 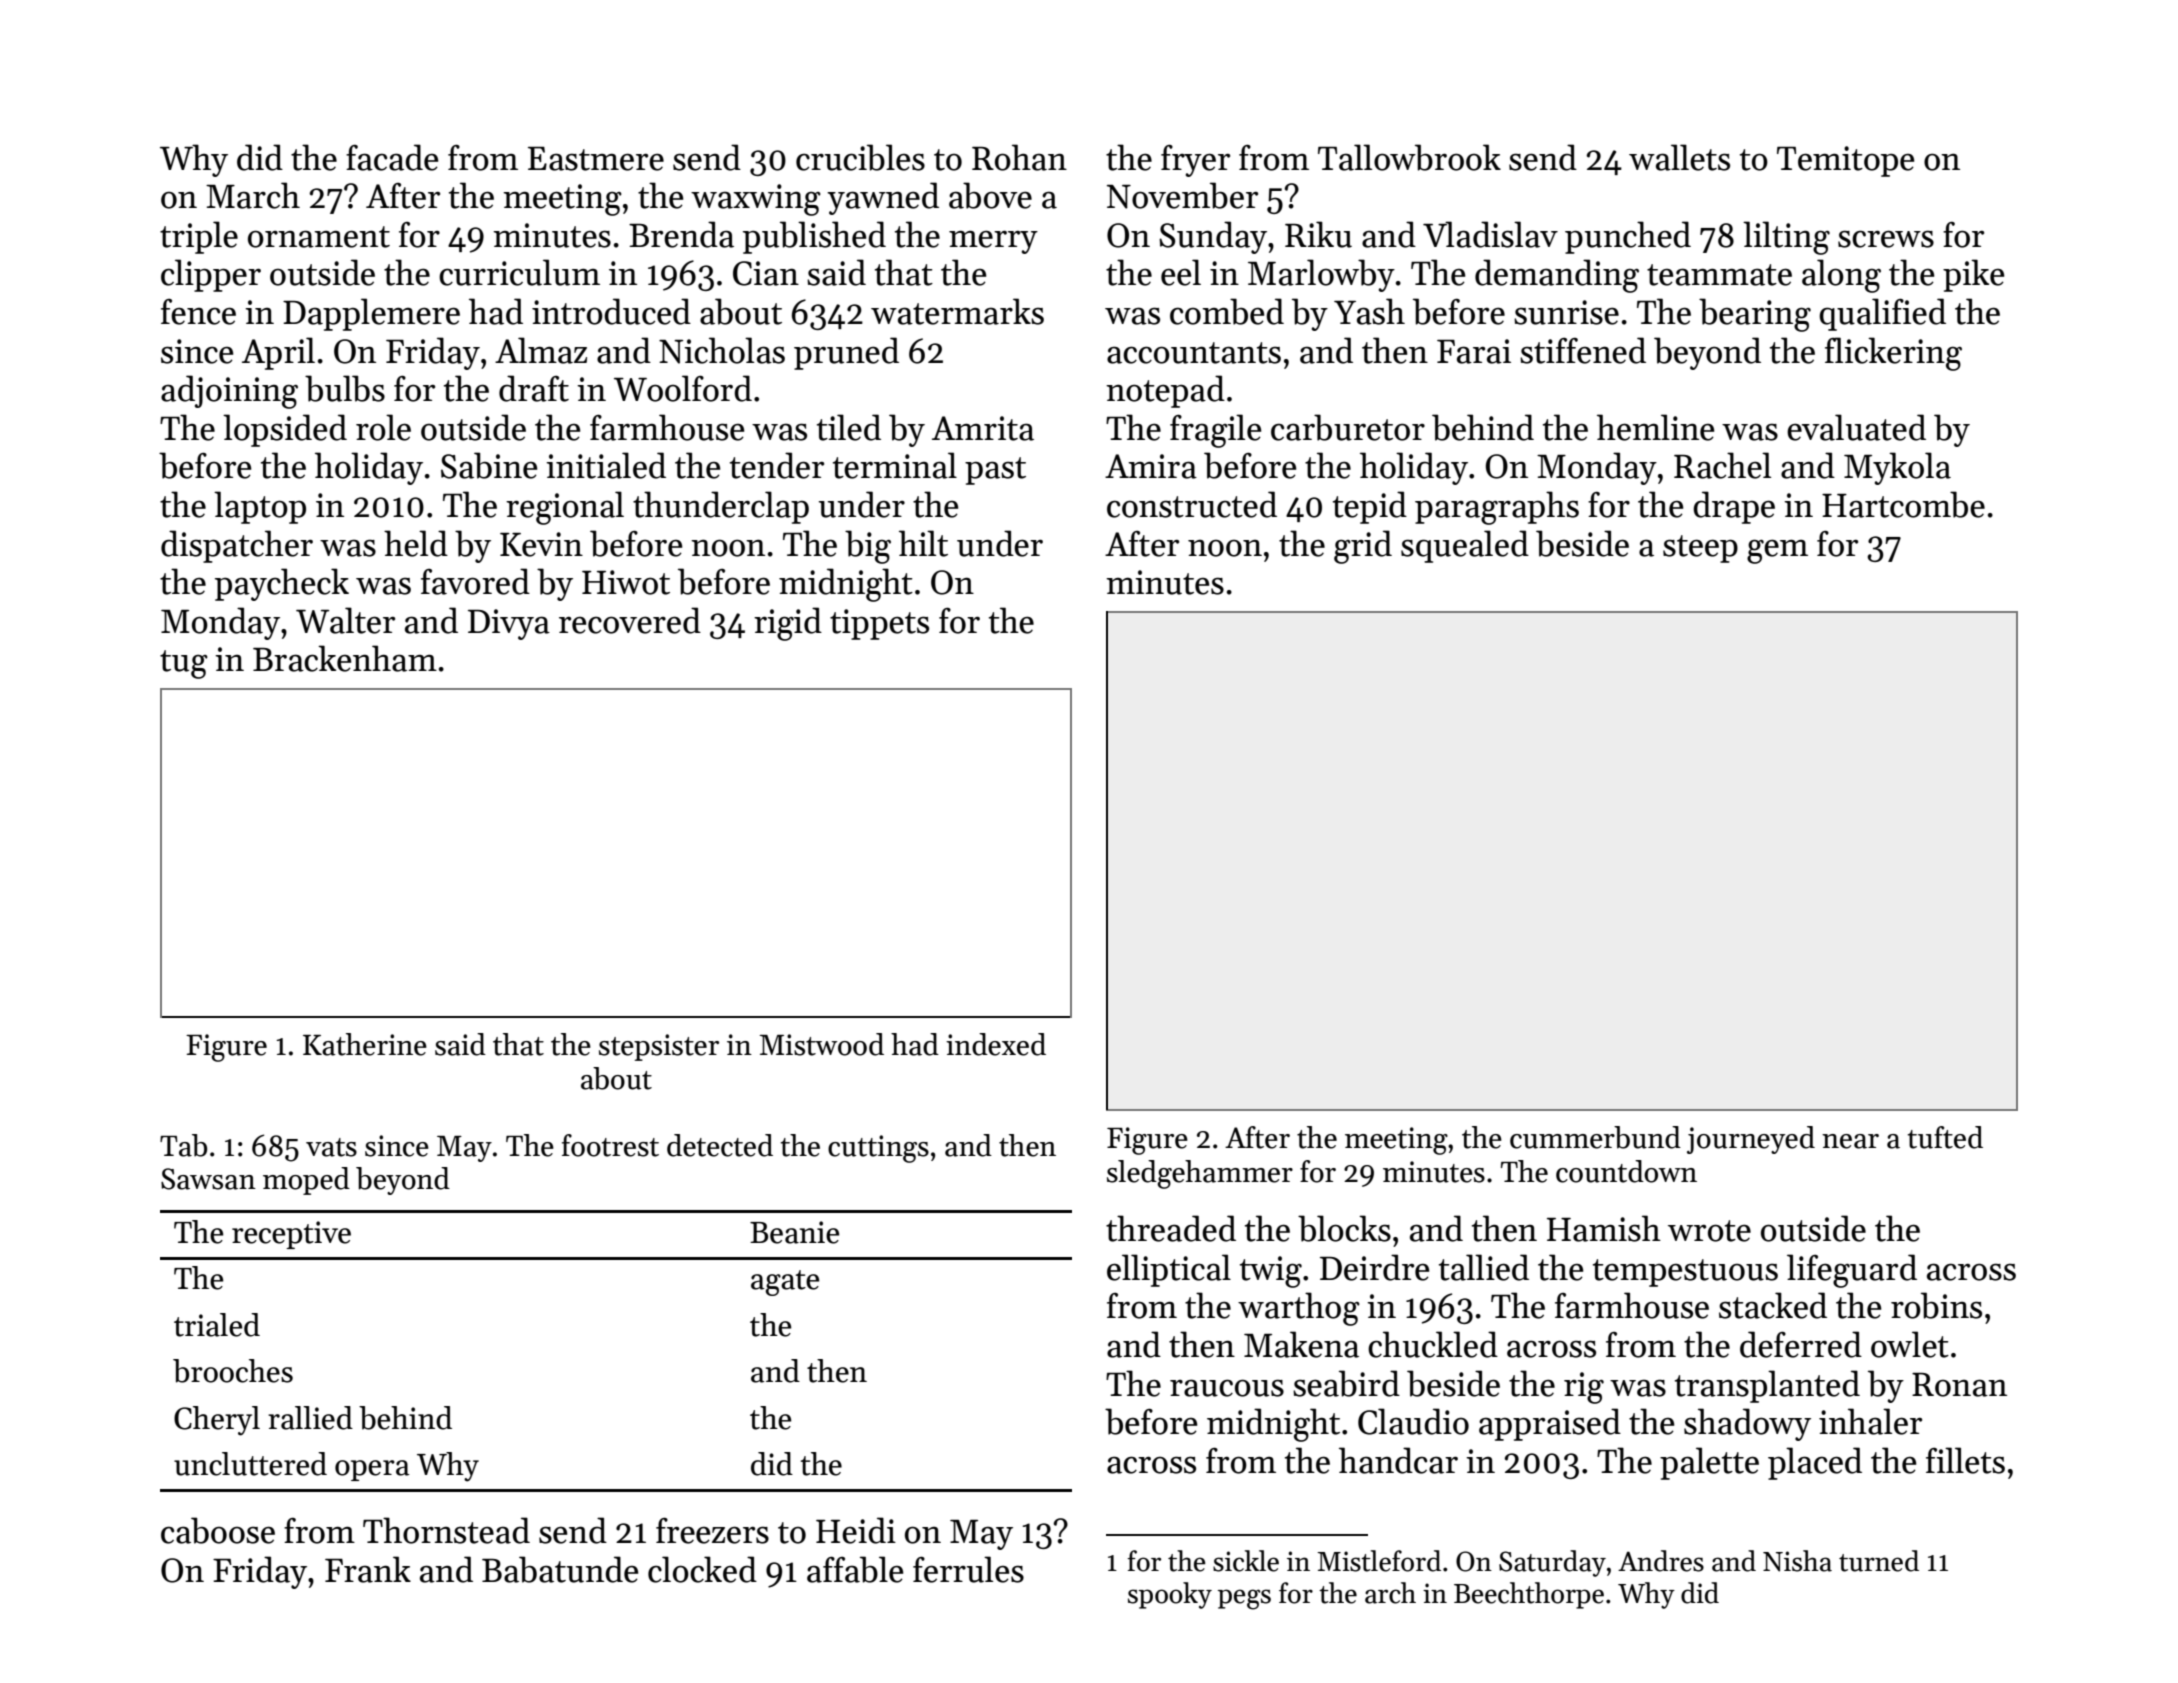 What do you see at coordinates (1700, 549) in the screenshot?
I see `steep` at bounding box center [1700, 549].
